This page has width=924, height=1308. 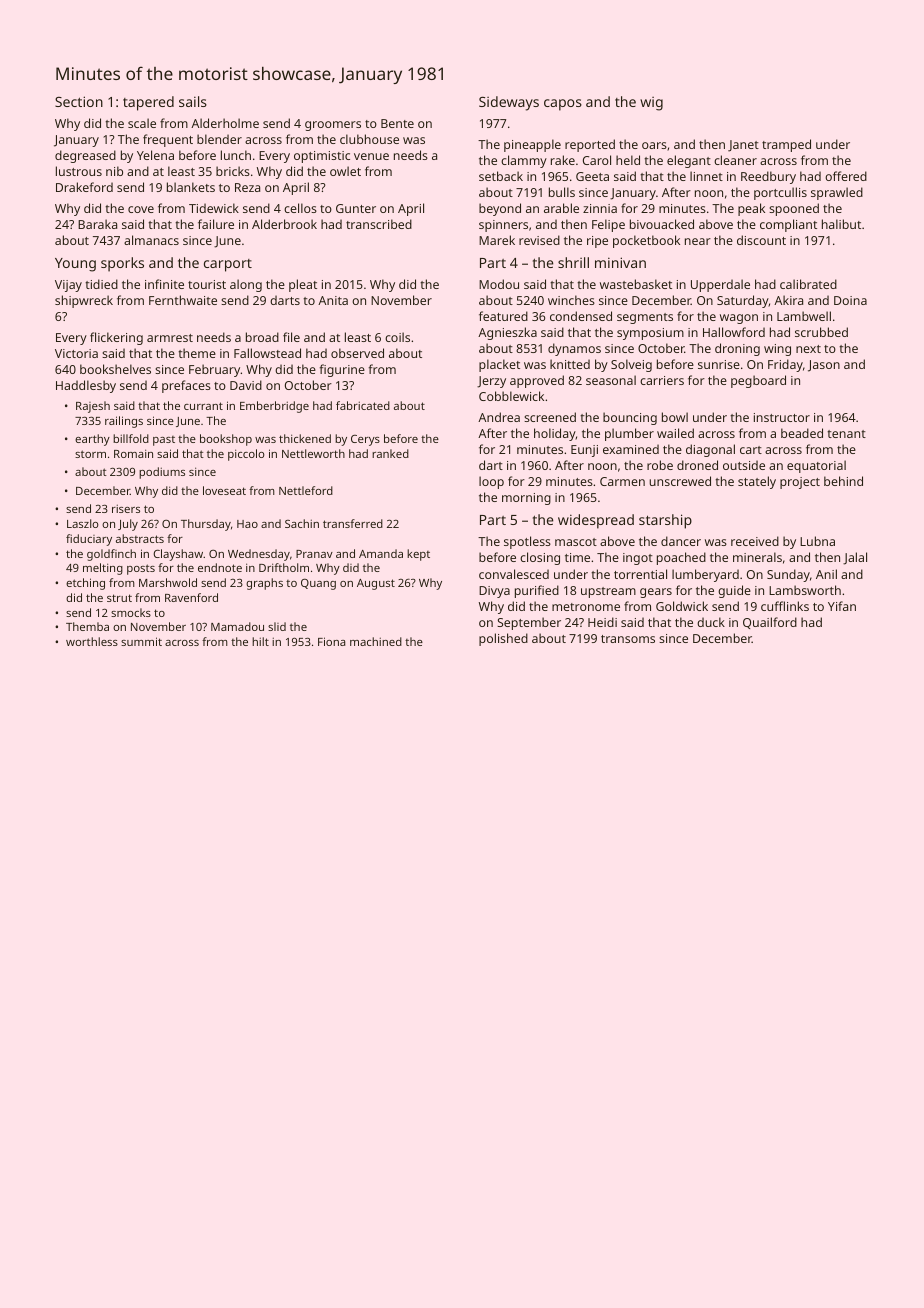 I want to click on Sideways, so click(x=509, y=103).
